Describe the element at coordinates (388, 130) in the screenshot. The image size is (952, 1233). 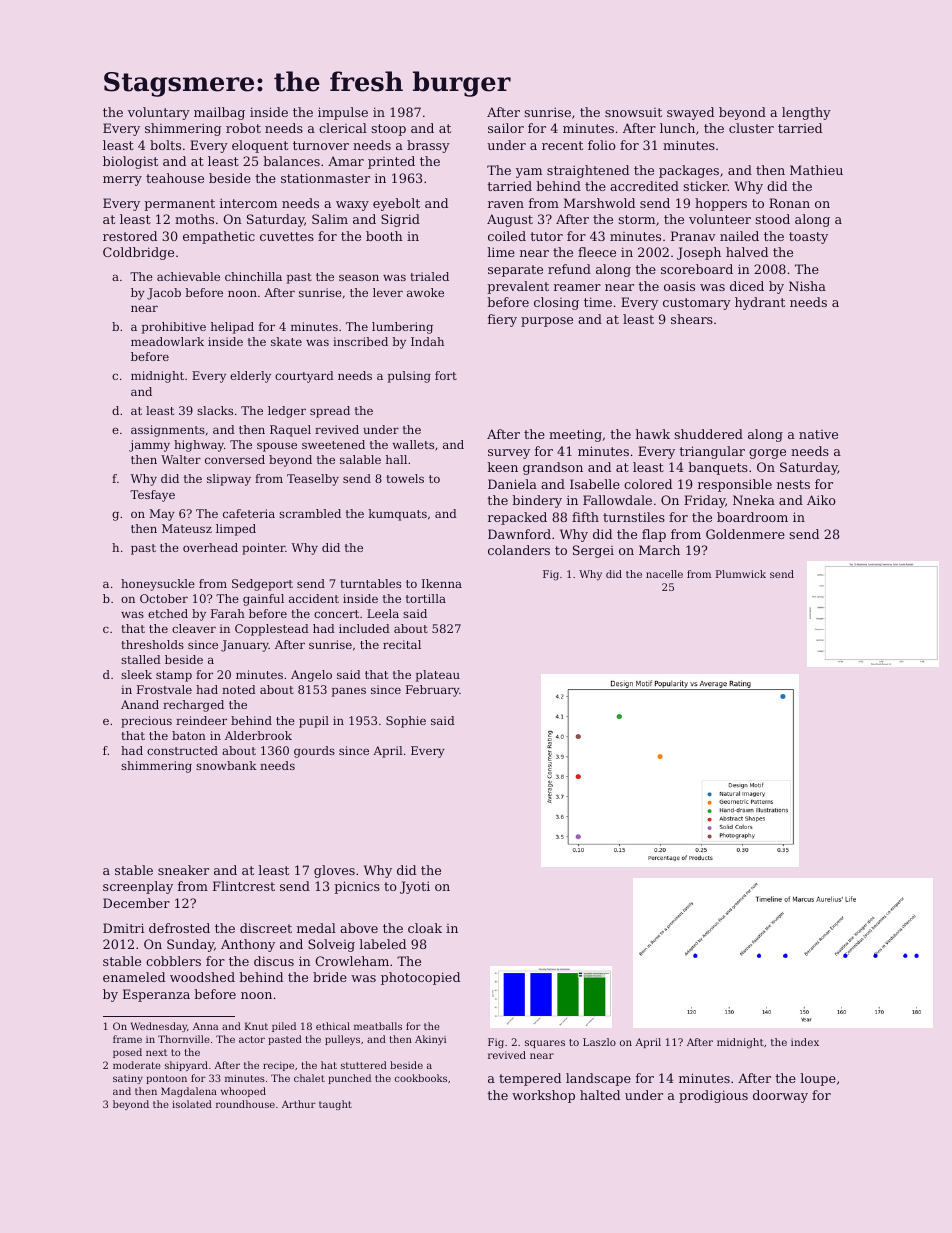
I see `stoop` at that location.
